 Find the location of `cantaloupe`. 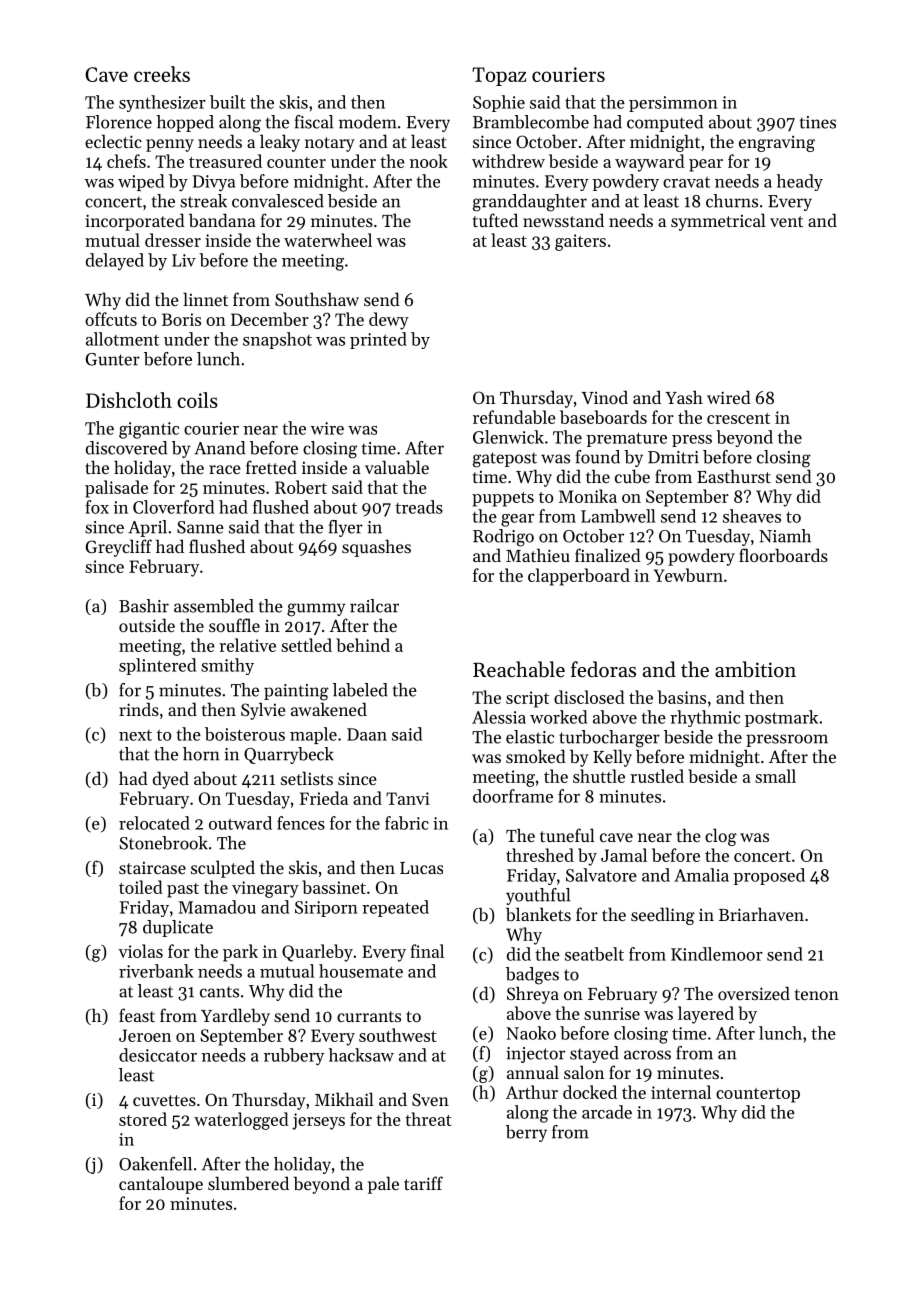

cantaloupe is located at coordinates (161, 1185).
